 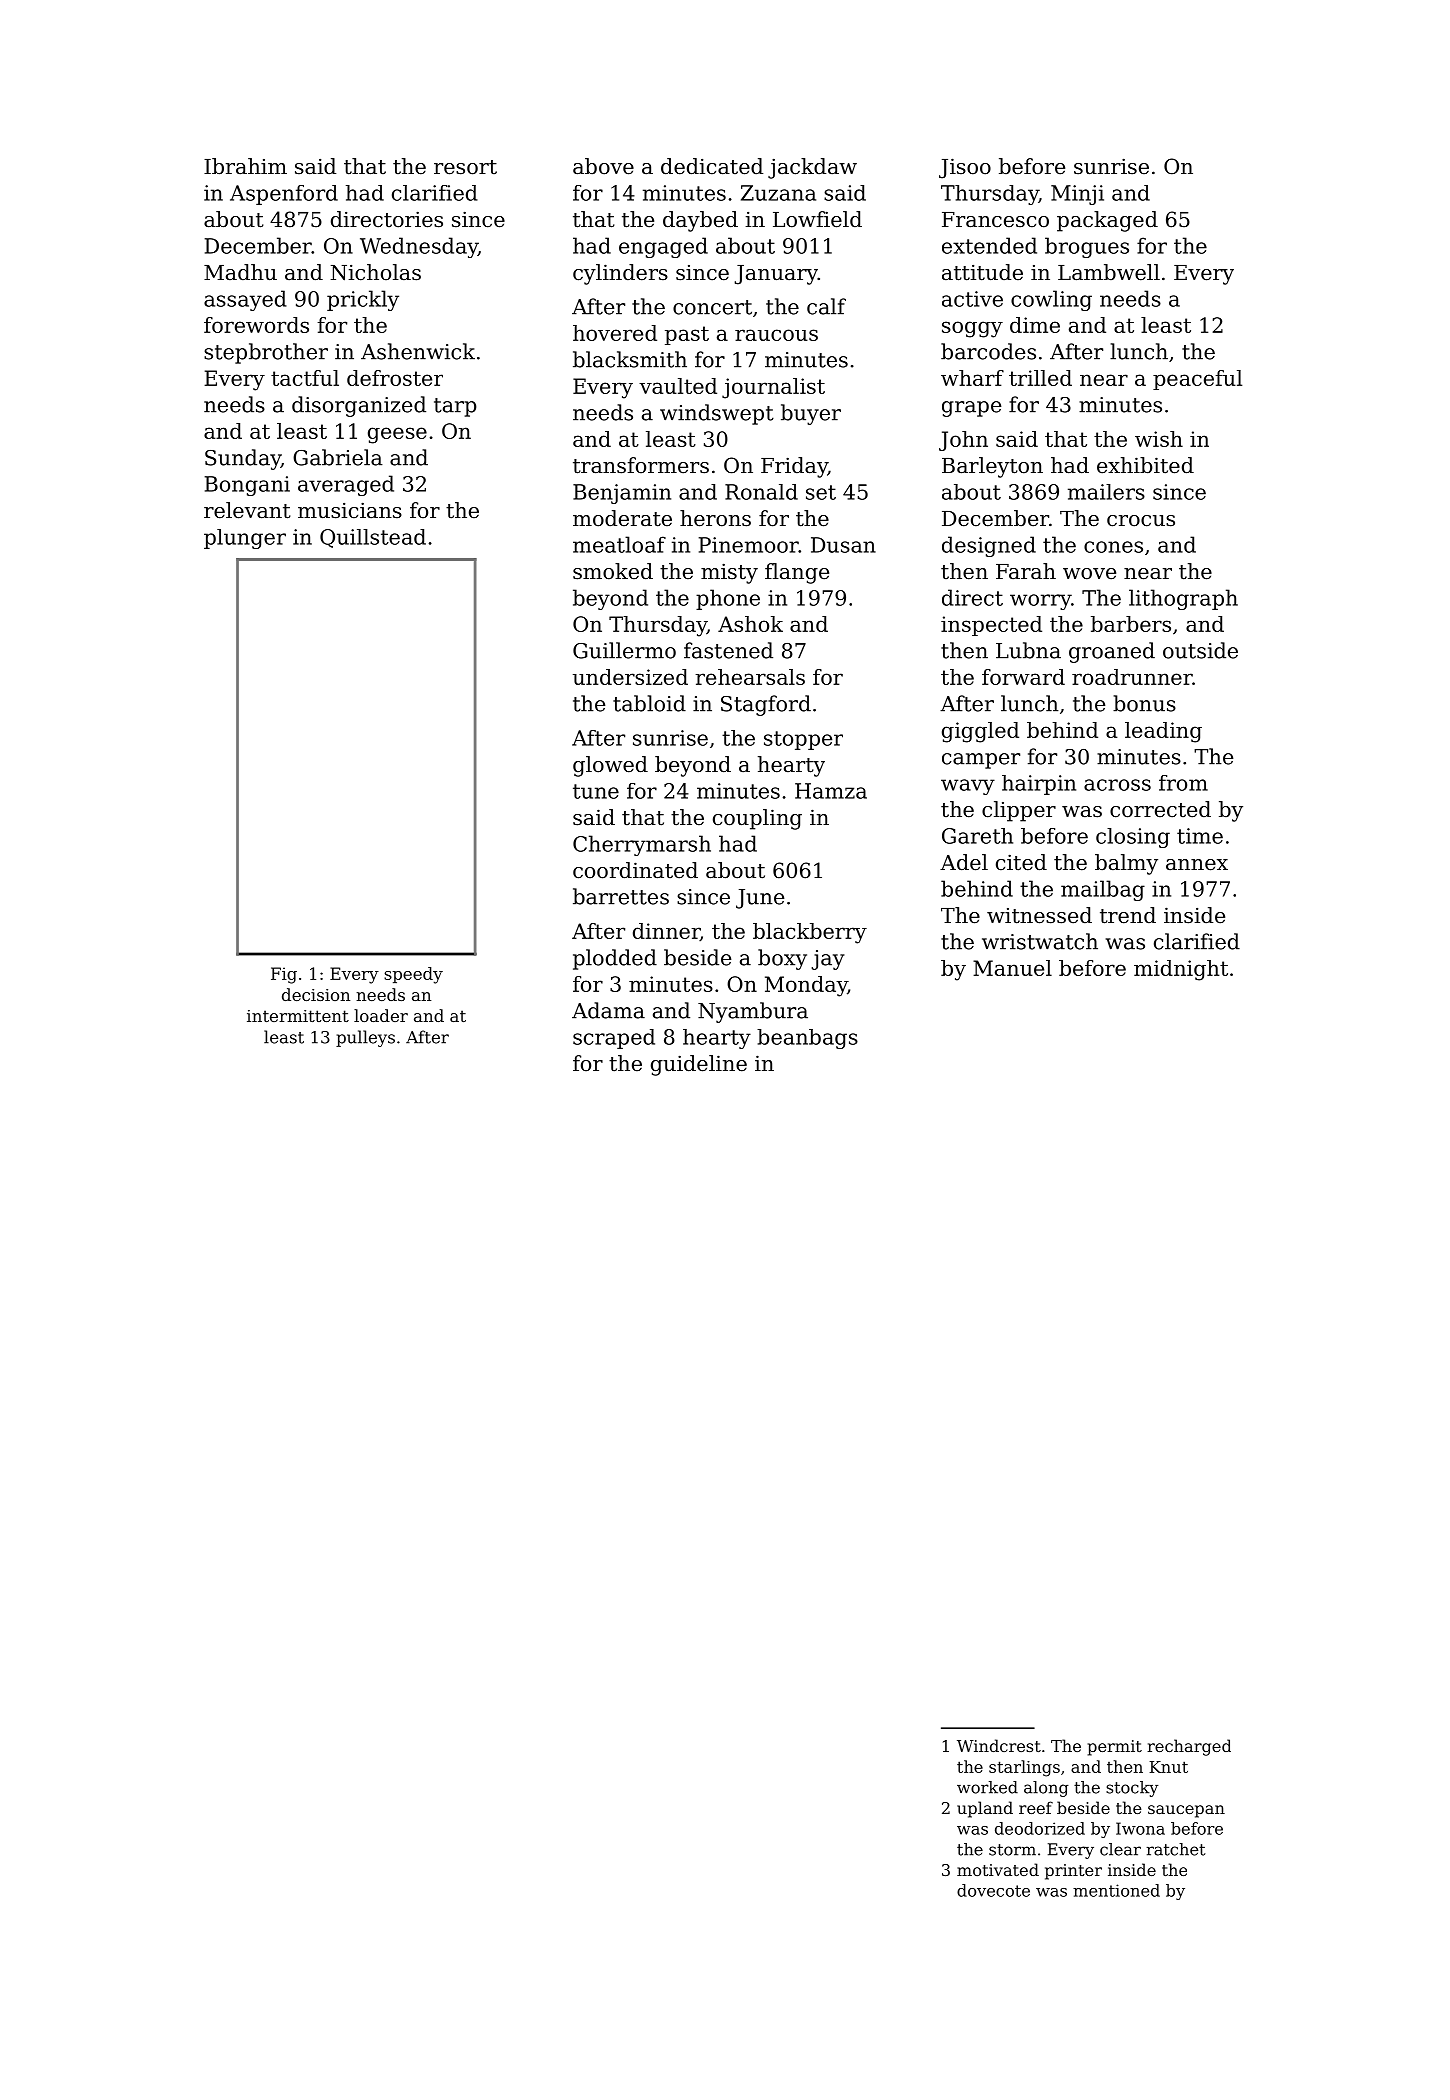 I want to click on Windcrest, so click(x=999, y=1745).
